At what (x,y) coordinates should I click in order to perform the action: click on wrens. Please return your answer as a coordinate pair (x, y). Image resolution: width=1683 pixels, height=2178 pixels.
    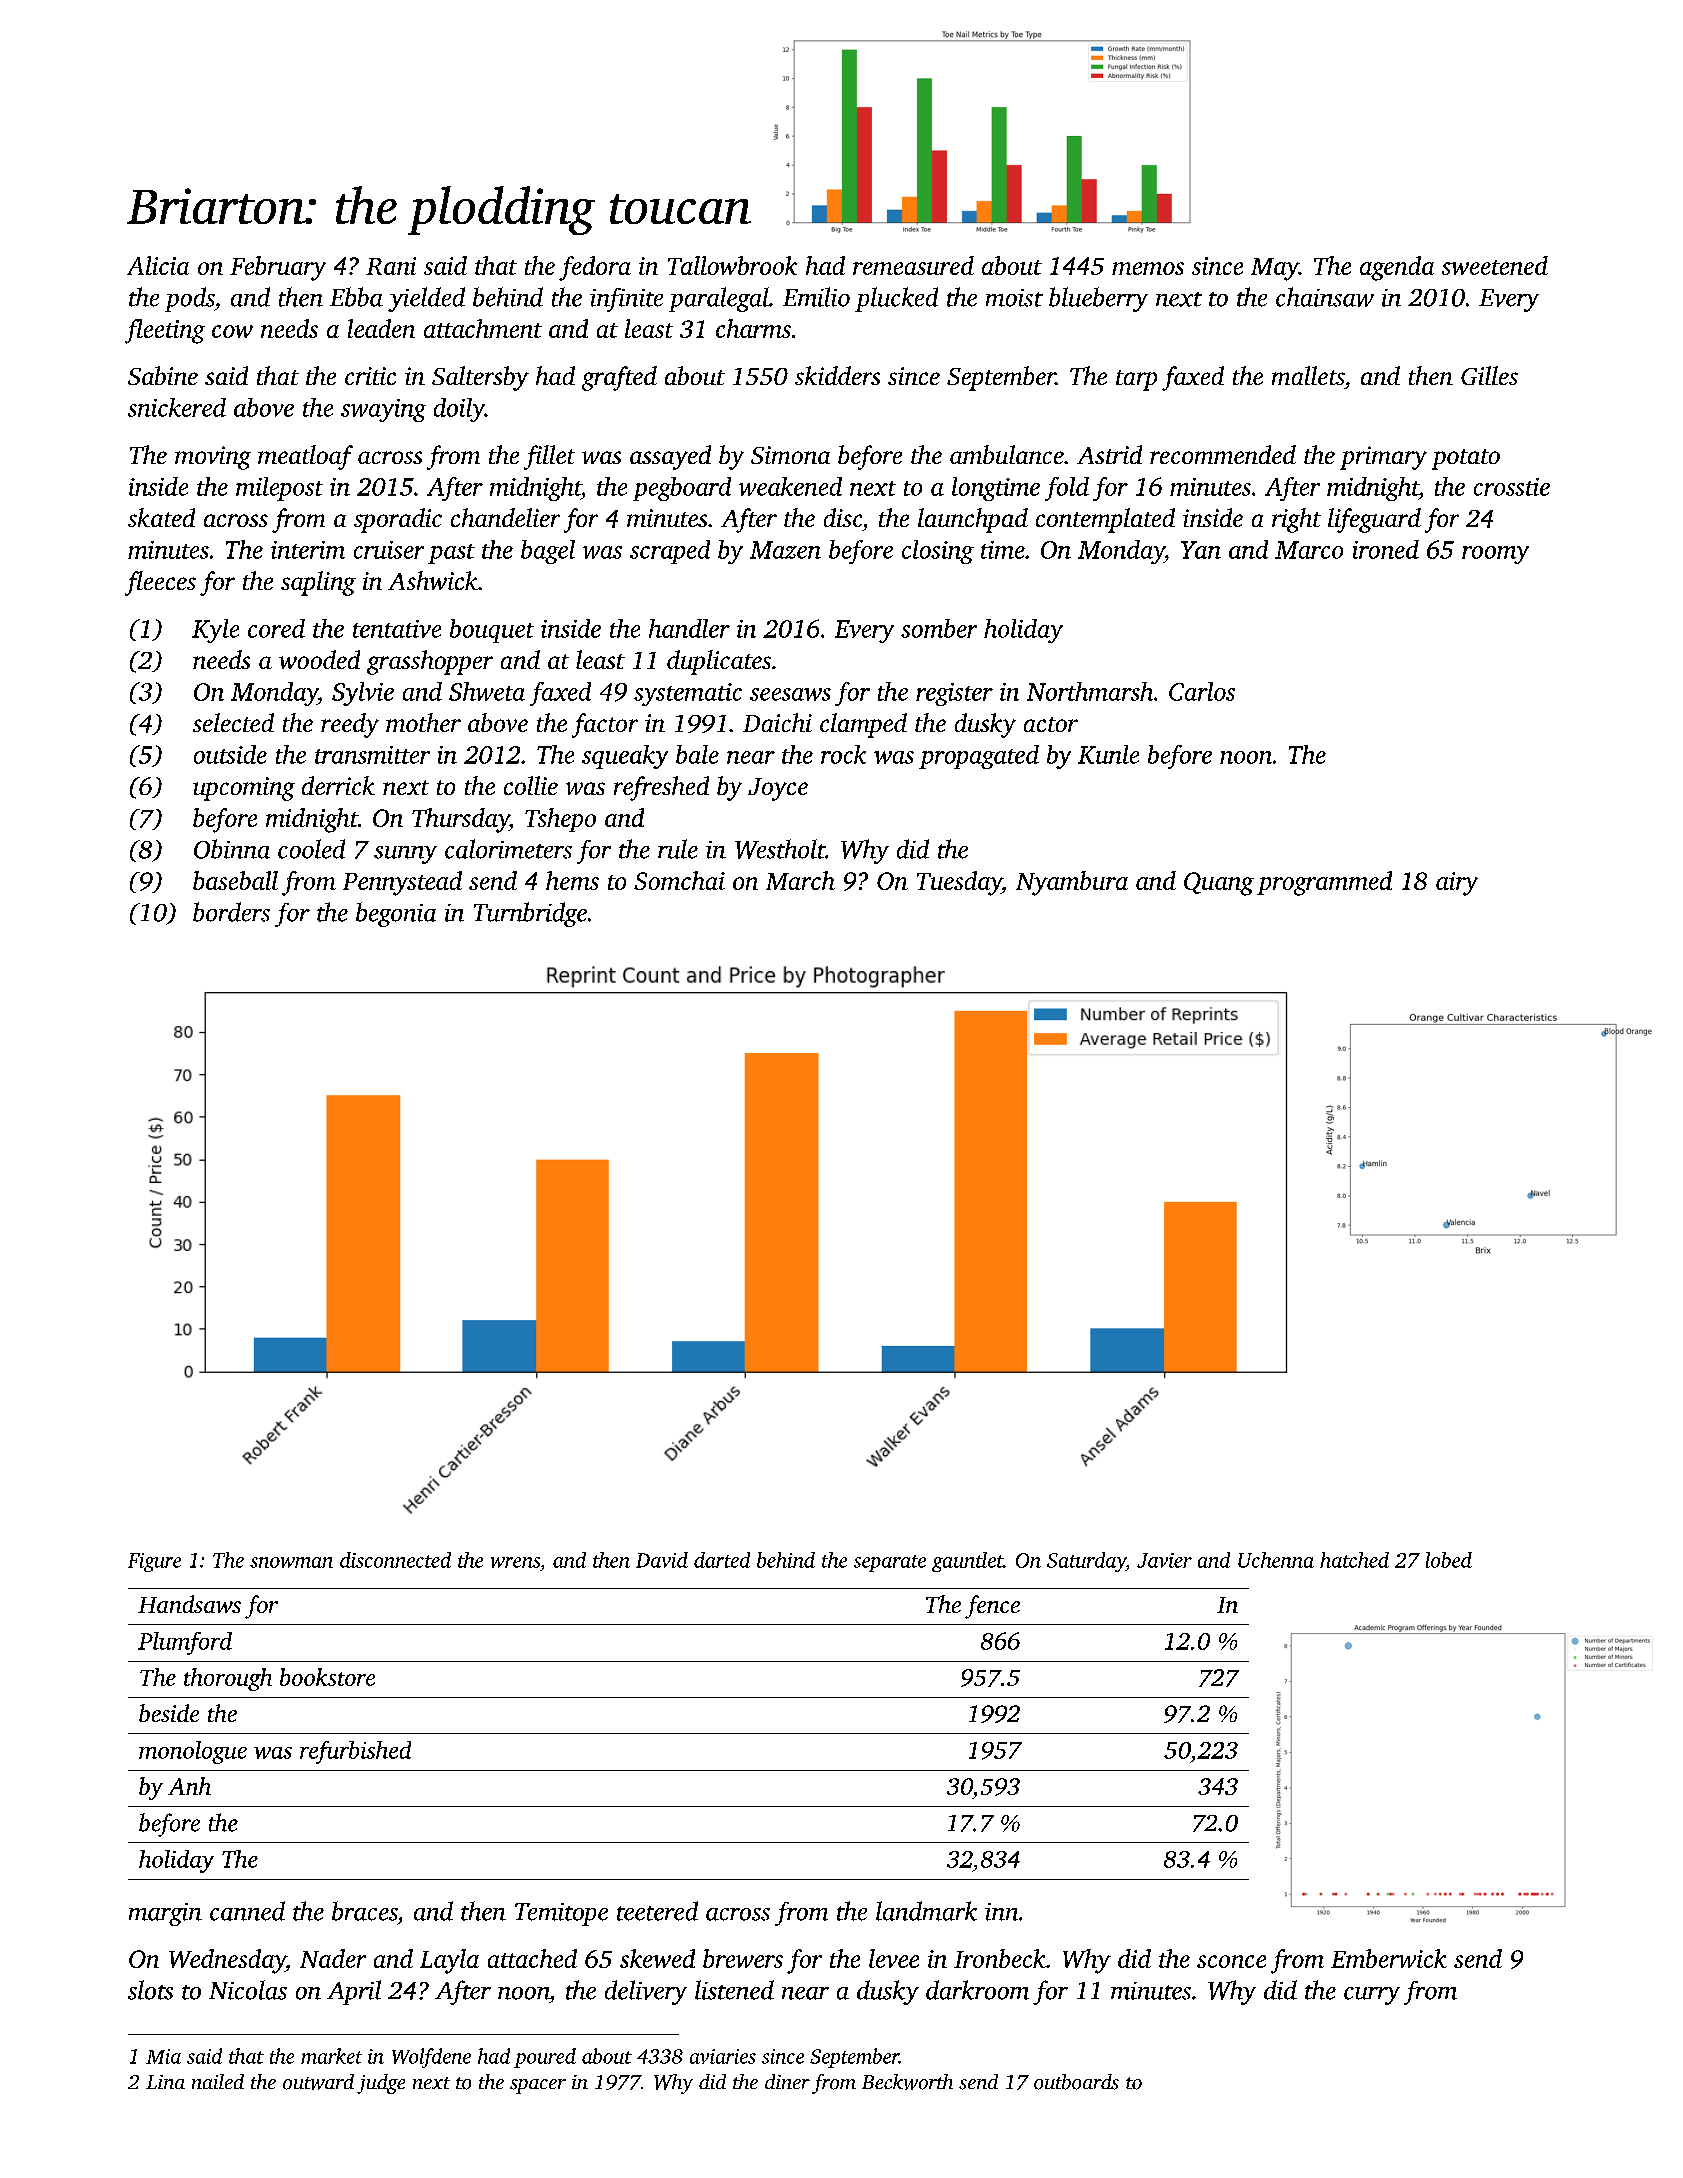
    Looking at the image, I should click on (515, 1562).
